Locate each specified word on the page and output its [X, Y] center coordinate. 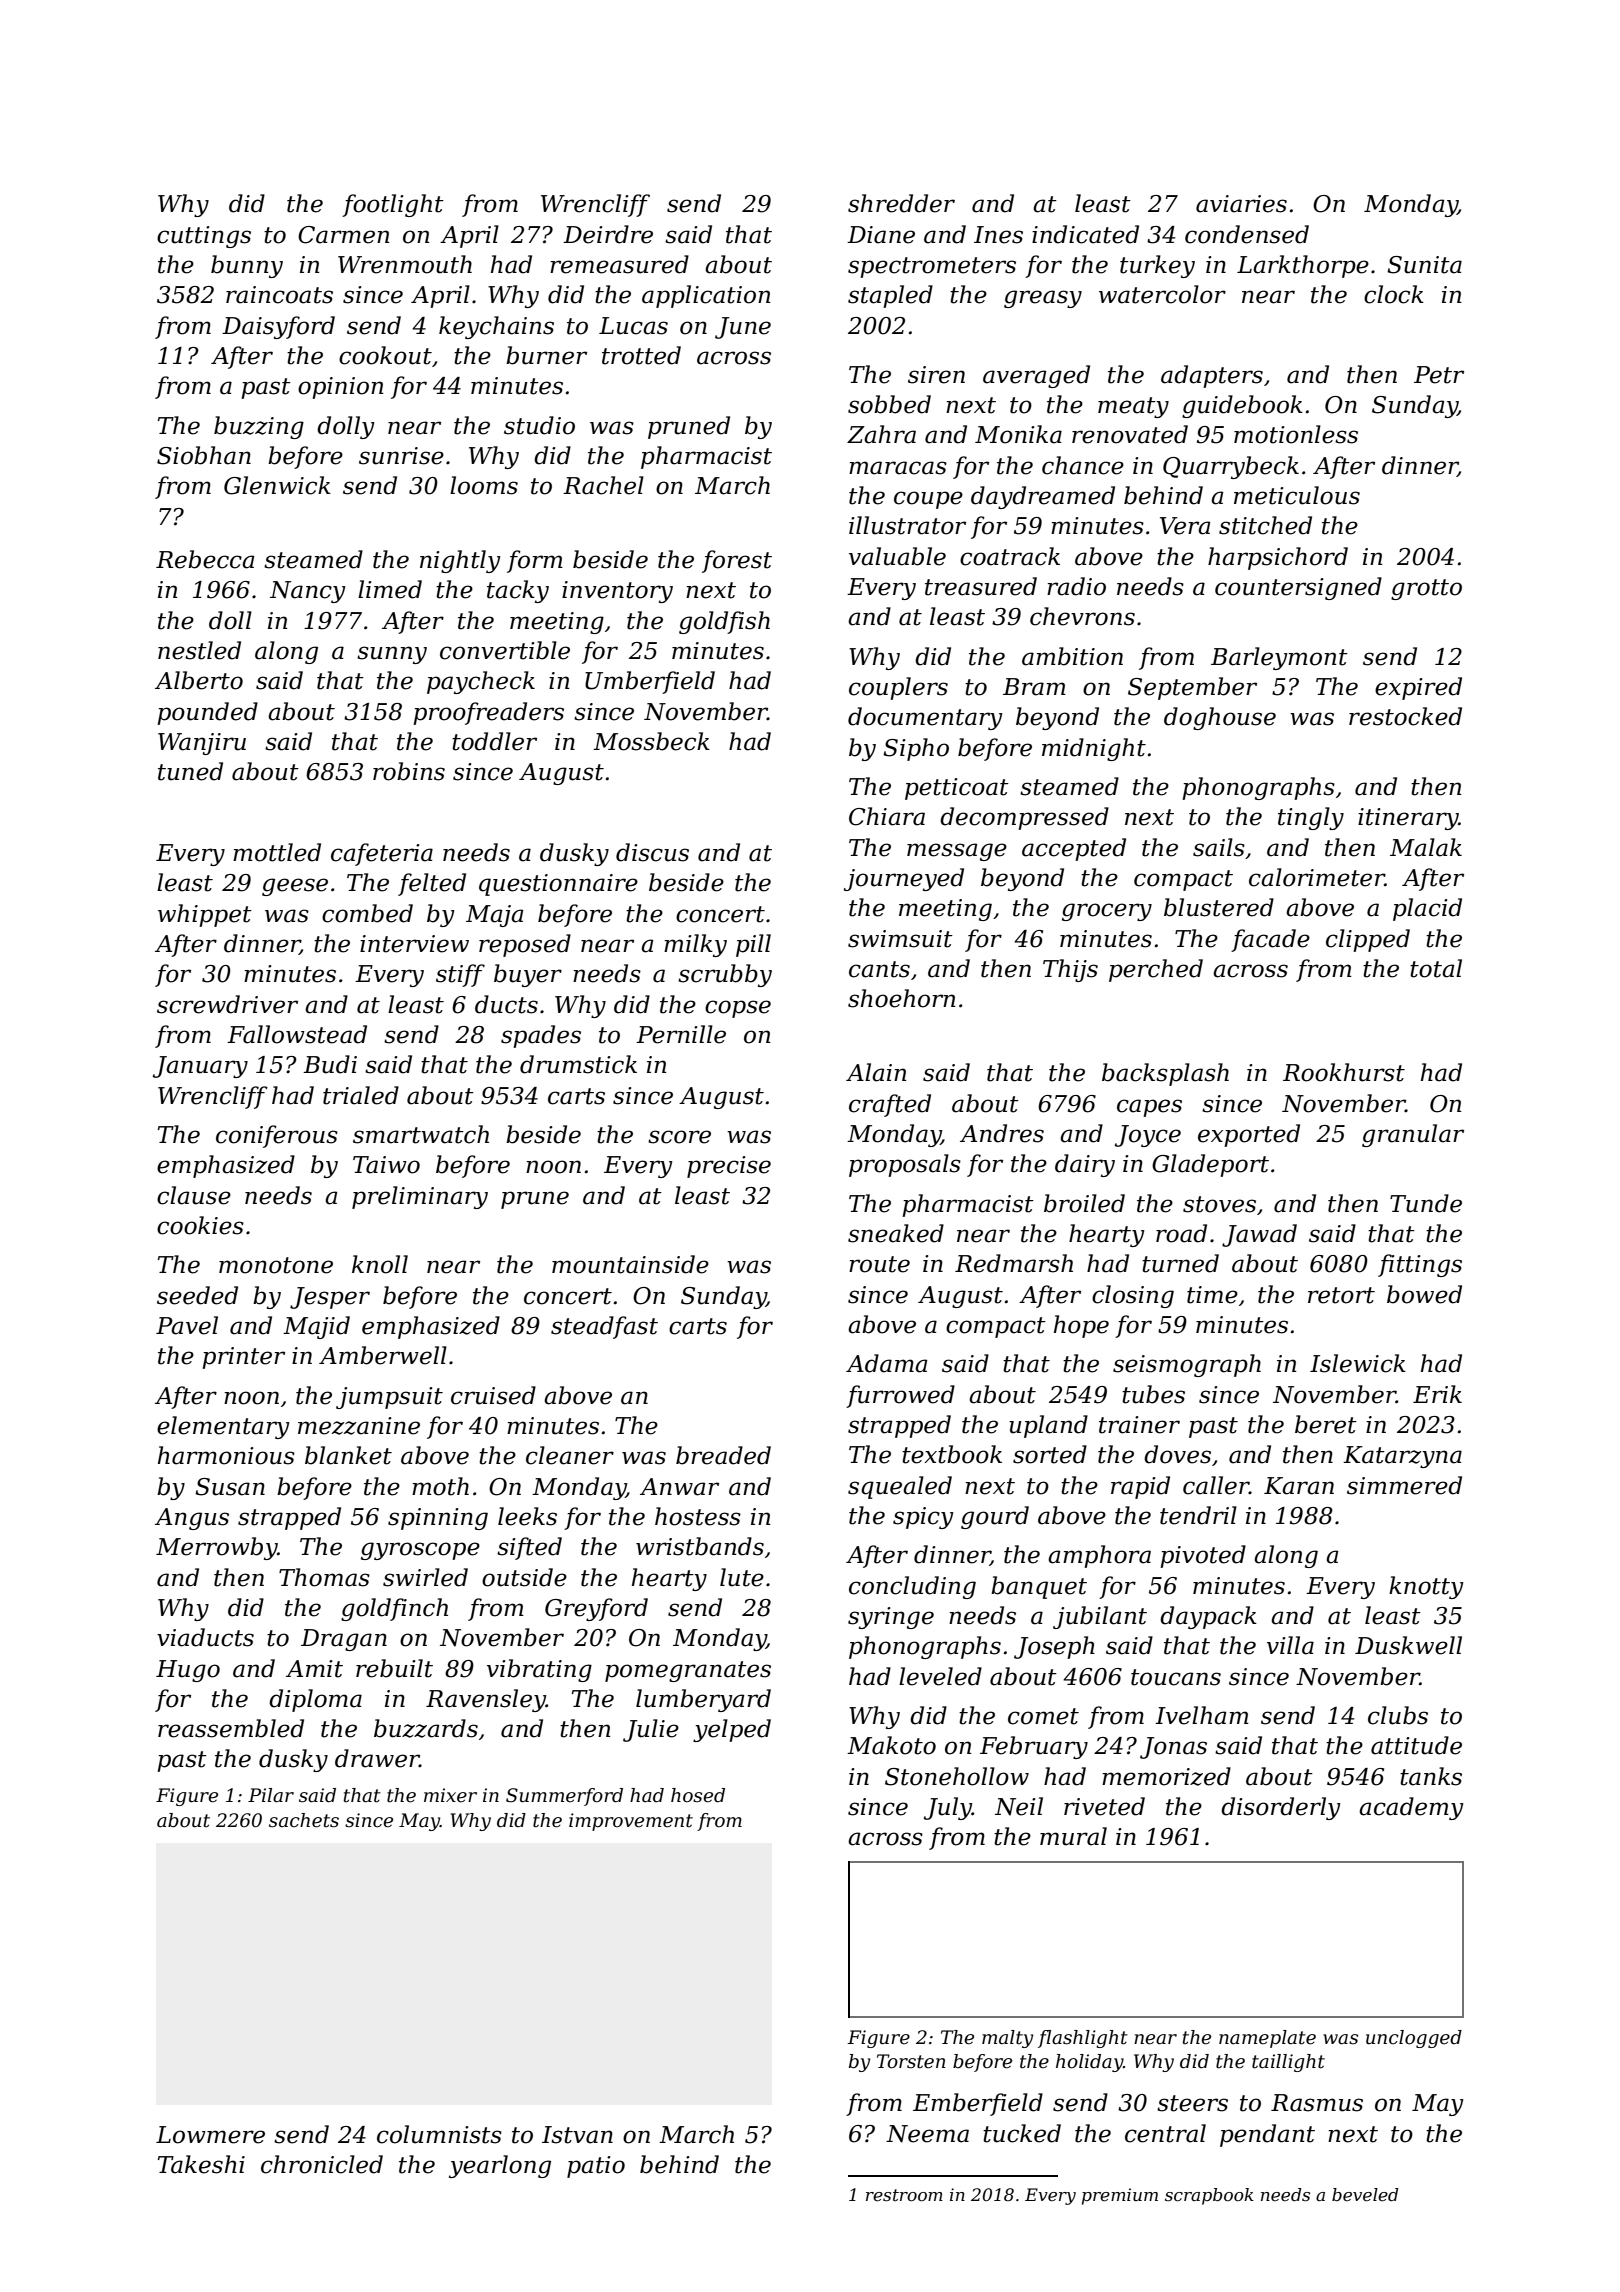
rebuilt [394, 1668]
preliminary [420, 1197]
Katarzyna [1402, 1457]
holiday [1089, 2063]
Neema [927, 2134]
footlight [393, 205]
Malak [1426, 847]
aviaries [1241, 204]
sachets [304, 1820]
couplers [898, 688]
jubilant [1100, 1617]
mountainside [630, 1264]
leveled [940, 1676]
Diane [881, 235]
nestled [199, 650]
